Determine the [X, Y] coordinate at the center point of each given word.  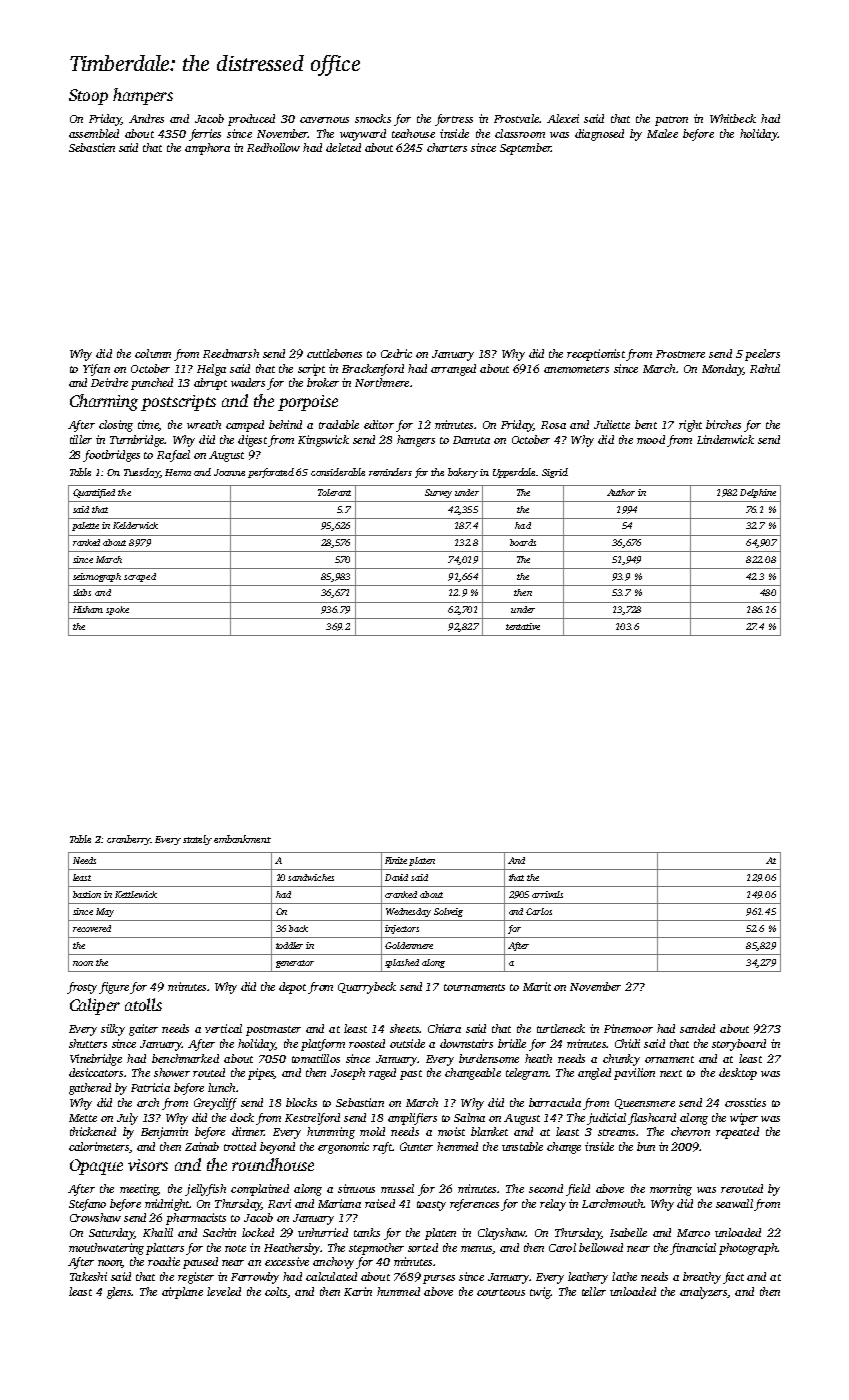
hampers [143, 96]
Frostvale [516, 118]
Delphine [758, 493]
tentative [523, 626]
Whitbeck [733, 118]
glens [119, 1293]
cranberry [128, 840]
